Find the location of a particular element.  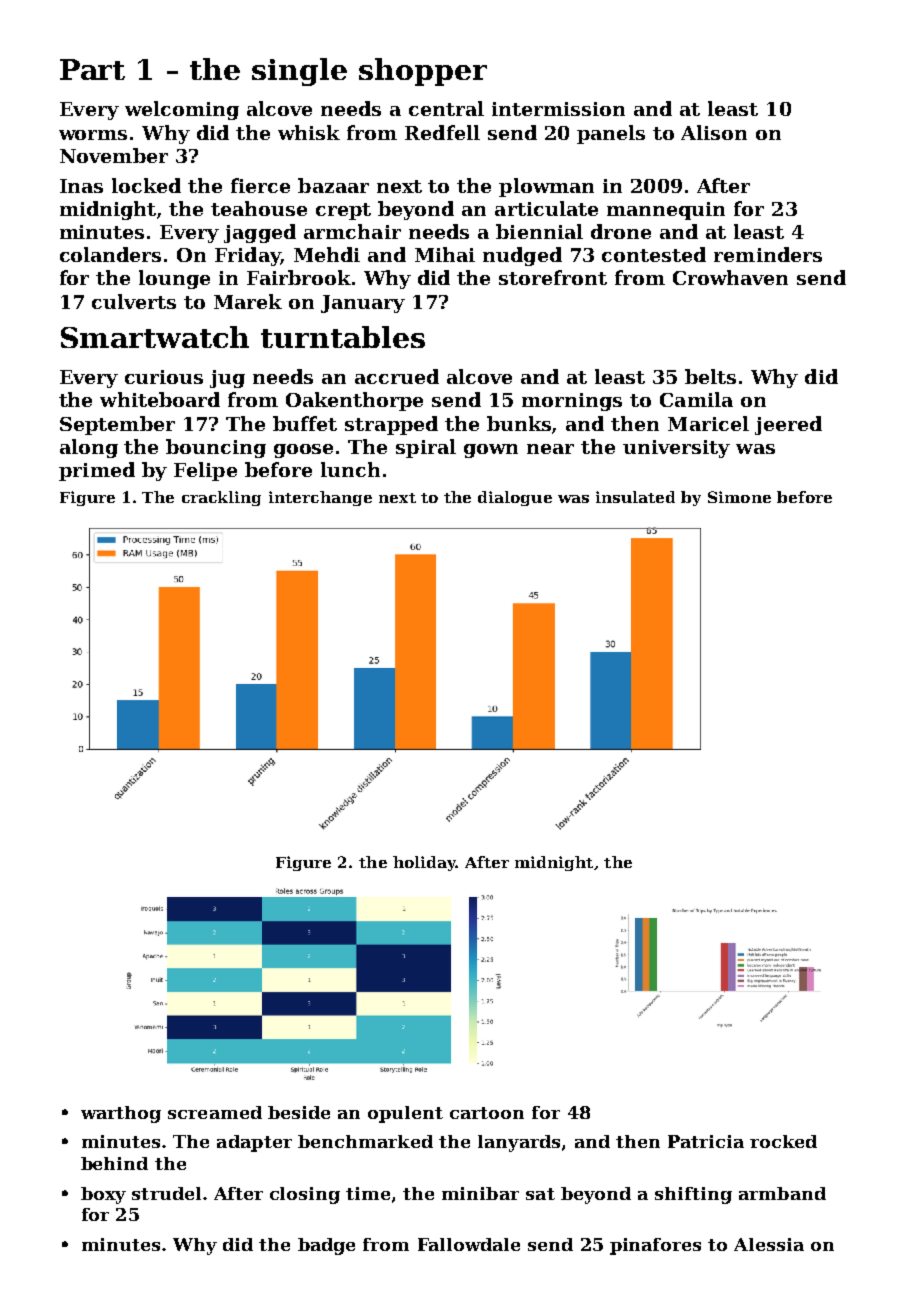

crackling is located at coordinates (221, 498).
